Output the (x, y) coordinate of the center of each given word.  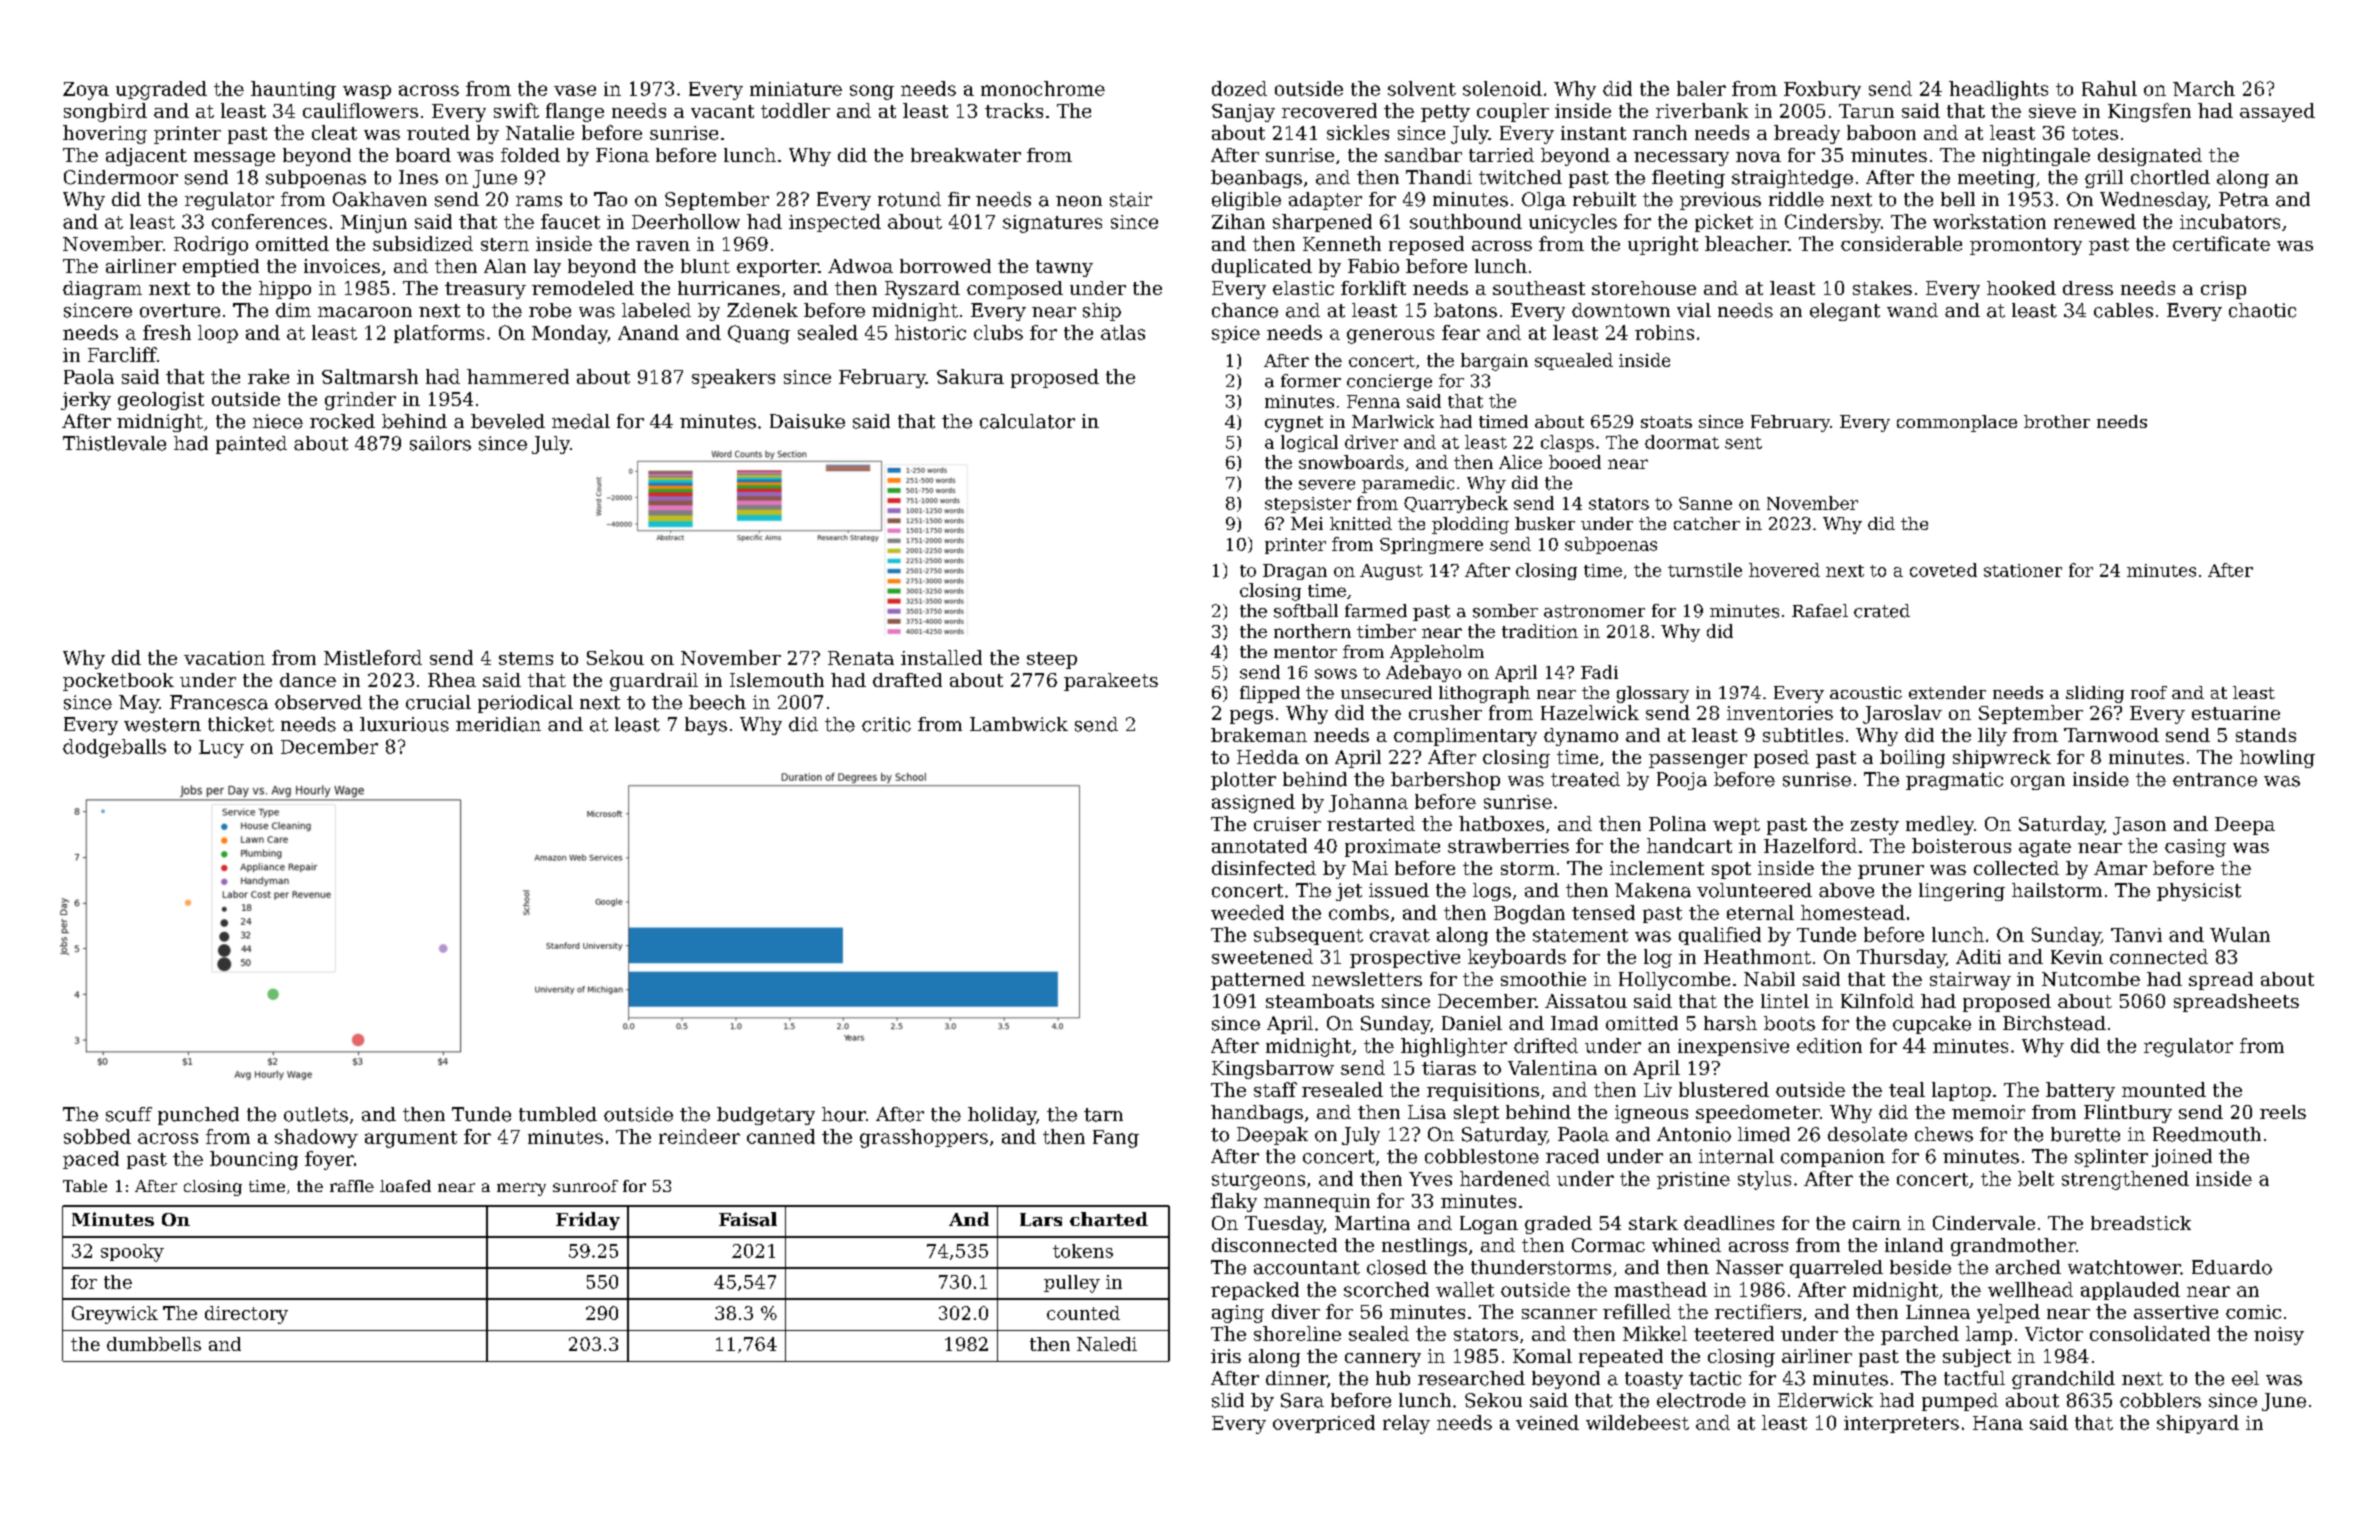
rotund (909, 199)
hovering (105, 134)
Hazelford (1810, 845)
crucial (438, 702)
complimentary (1465, 737)
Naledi (1107, 1344)
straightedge (1792, 179)
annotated (1259, 845)
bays (706, 726)
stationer (2023, 570)
